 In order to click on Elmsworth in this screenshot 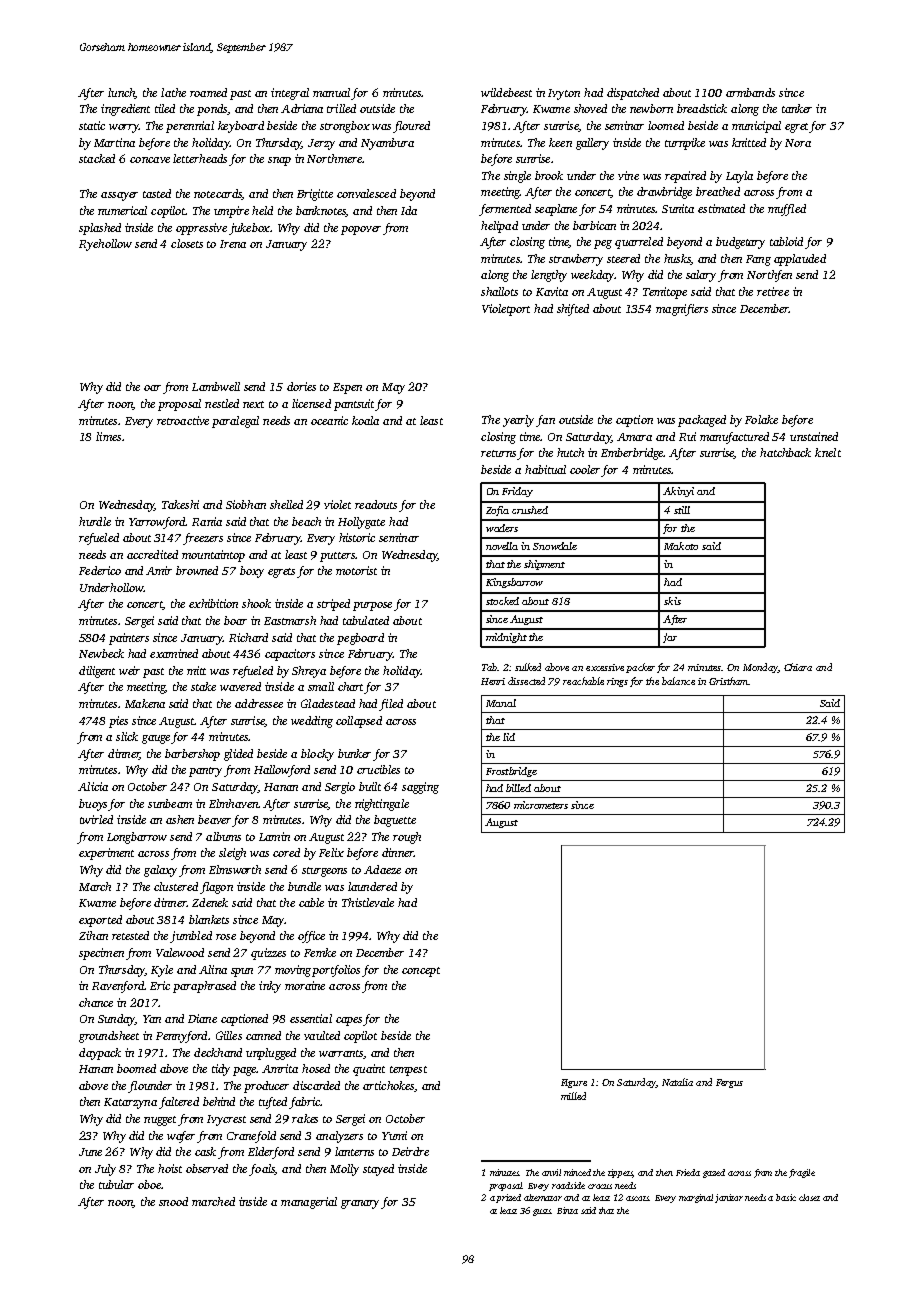, I will do `click(235, 869)`.
